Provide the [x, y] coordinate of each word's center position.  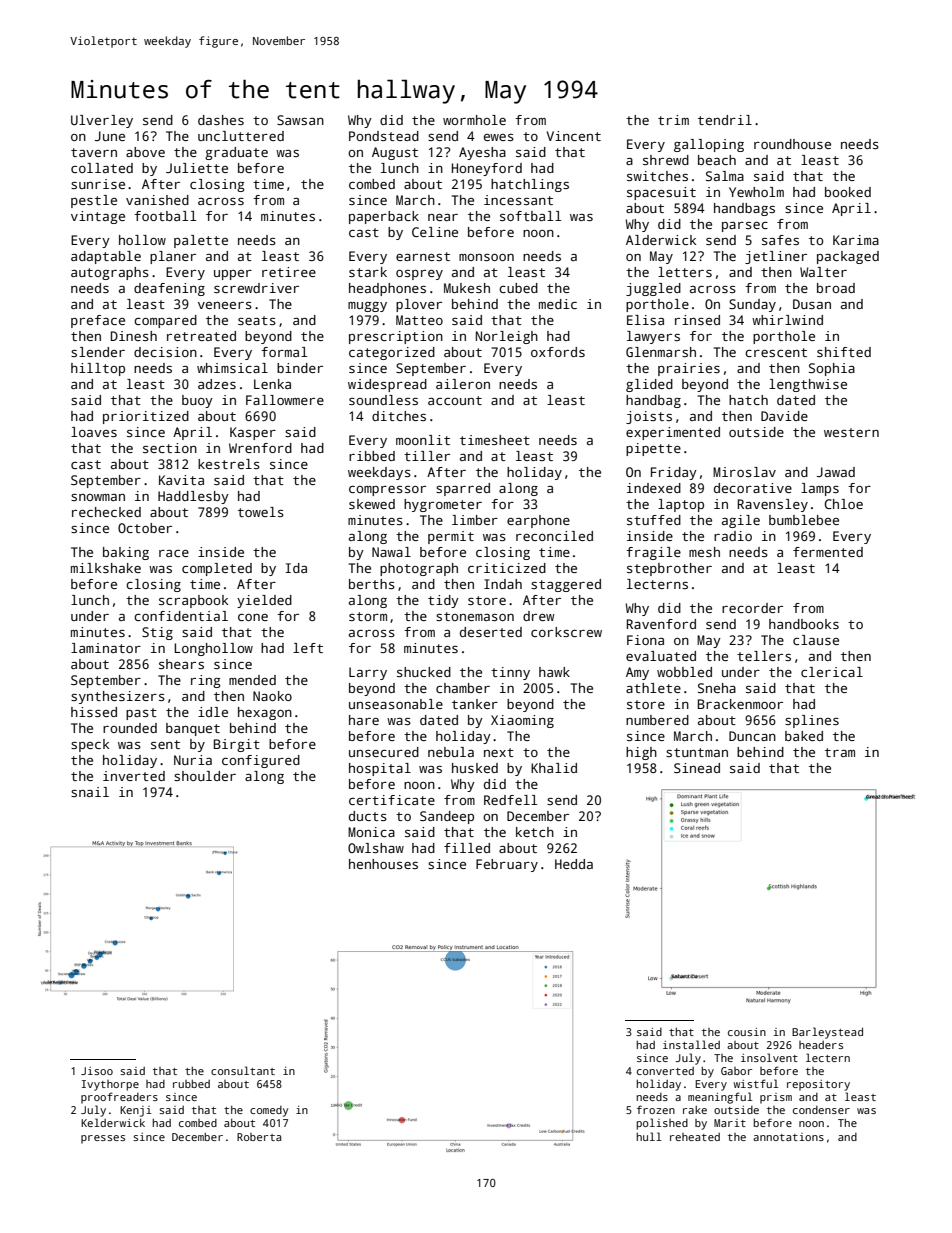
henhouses [383, 864]
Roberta [259, 1137]
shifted [844, 352]
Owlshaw [376, 848]
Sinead [697, 768]
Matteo [419, 320]
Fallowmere [285, 400]
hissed [94, 712]
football [165, 216]
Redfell [510, 800]
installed [691, 1044]
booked [848, 192]
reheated [695, 1137]
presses [103, 1139]
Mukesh [467, 288]
